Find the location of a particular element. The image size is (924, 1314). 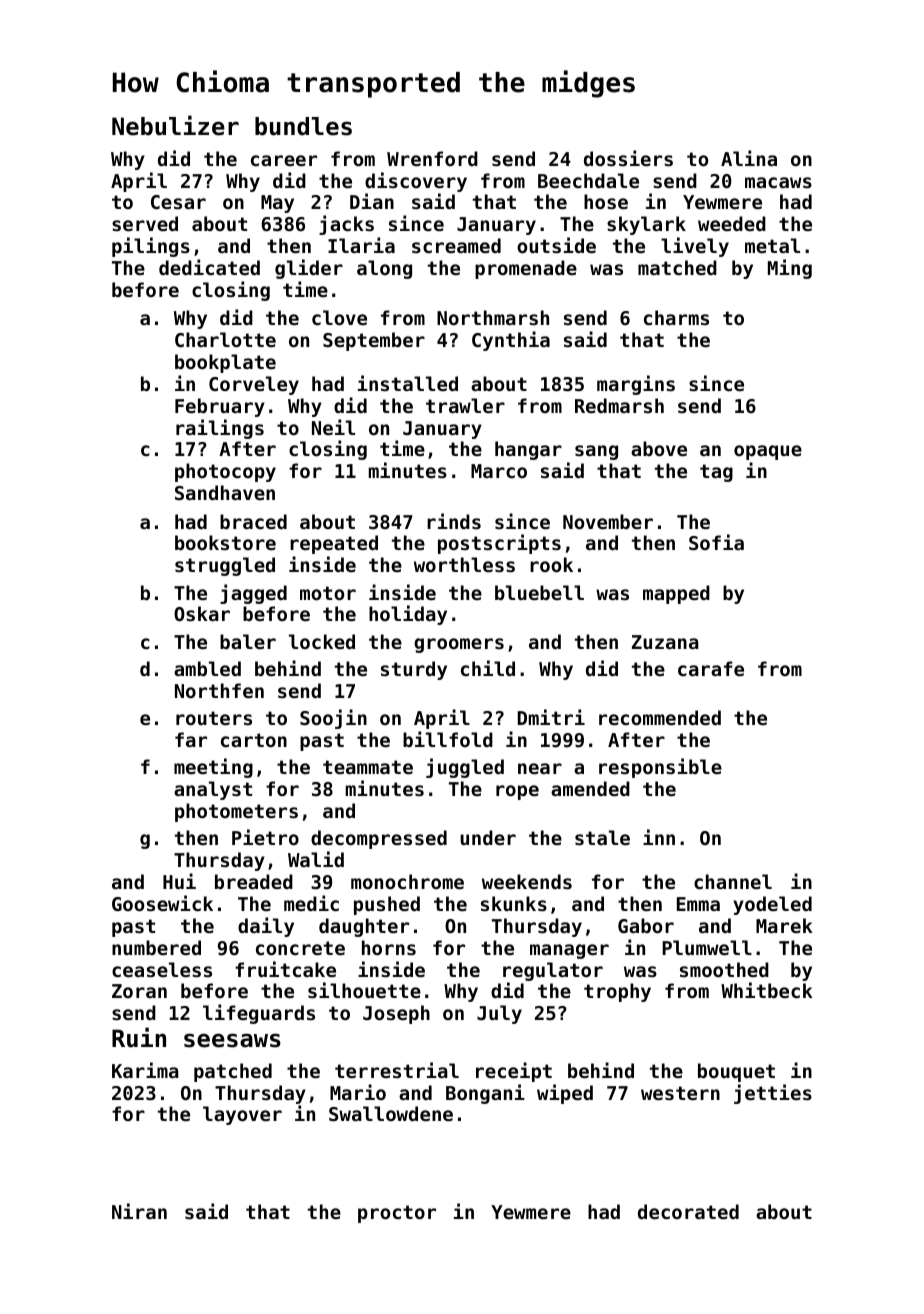

Nebulizer is located at coordinates (175, 125).
